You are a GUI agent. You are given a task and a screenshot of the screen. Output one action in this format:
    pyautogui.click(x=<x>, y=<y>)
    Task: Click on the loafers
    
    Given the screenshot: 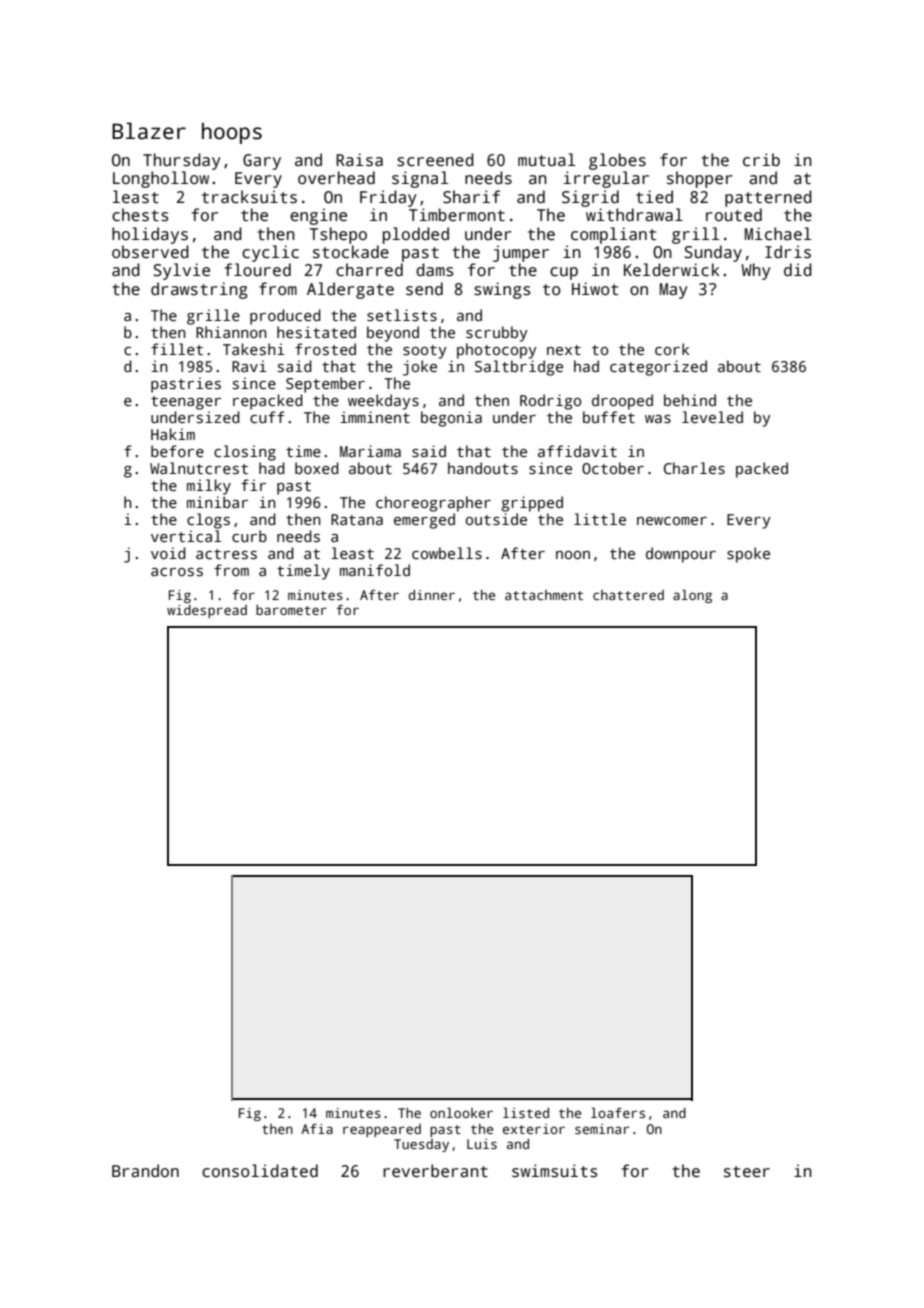 What is the action you would take?
    pyautogui.click(x=618, y=1112)
